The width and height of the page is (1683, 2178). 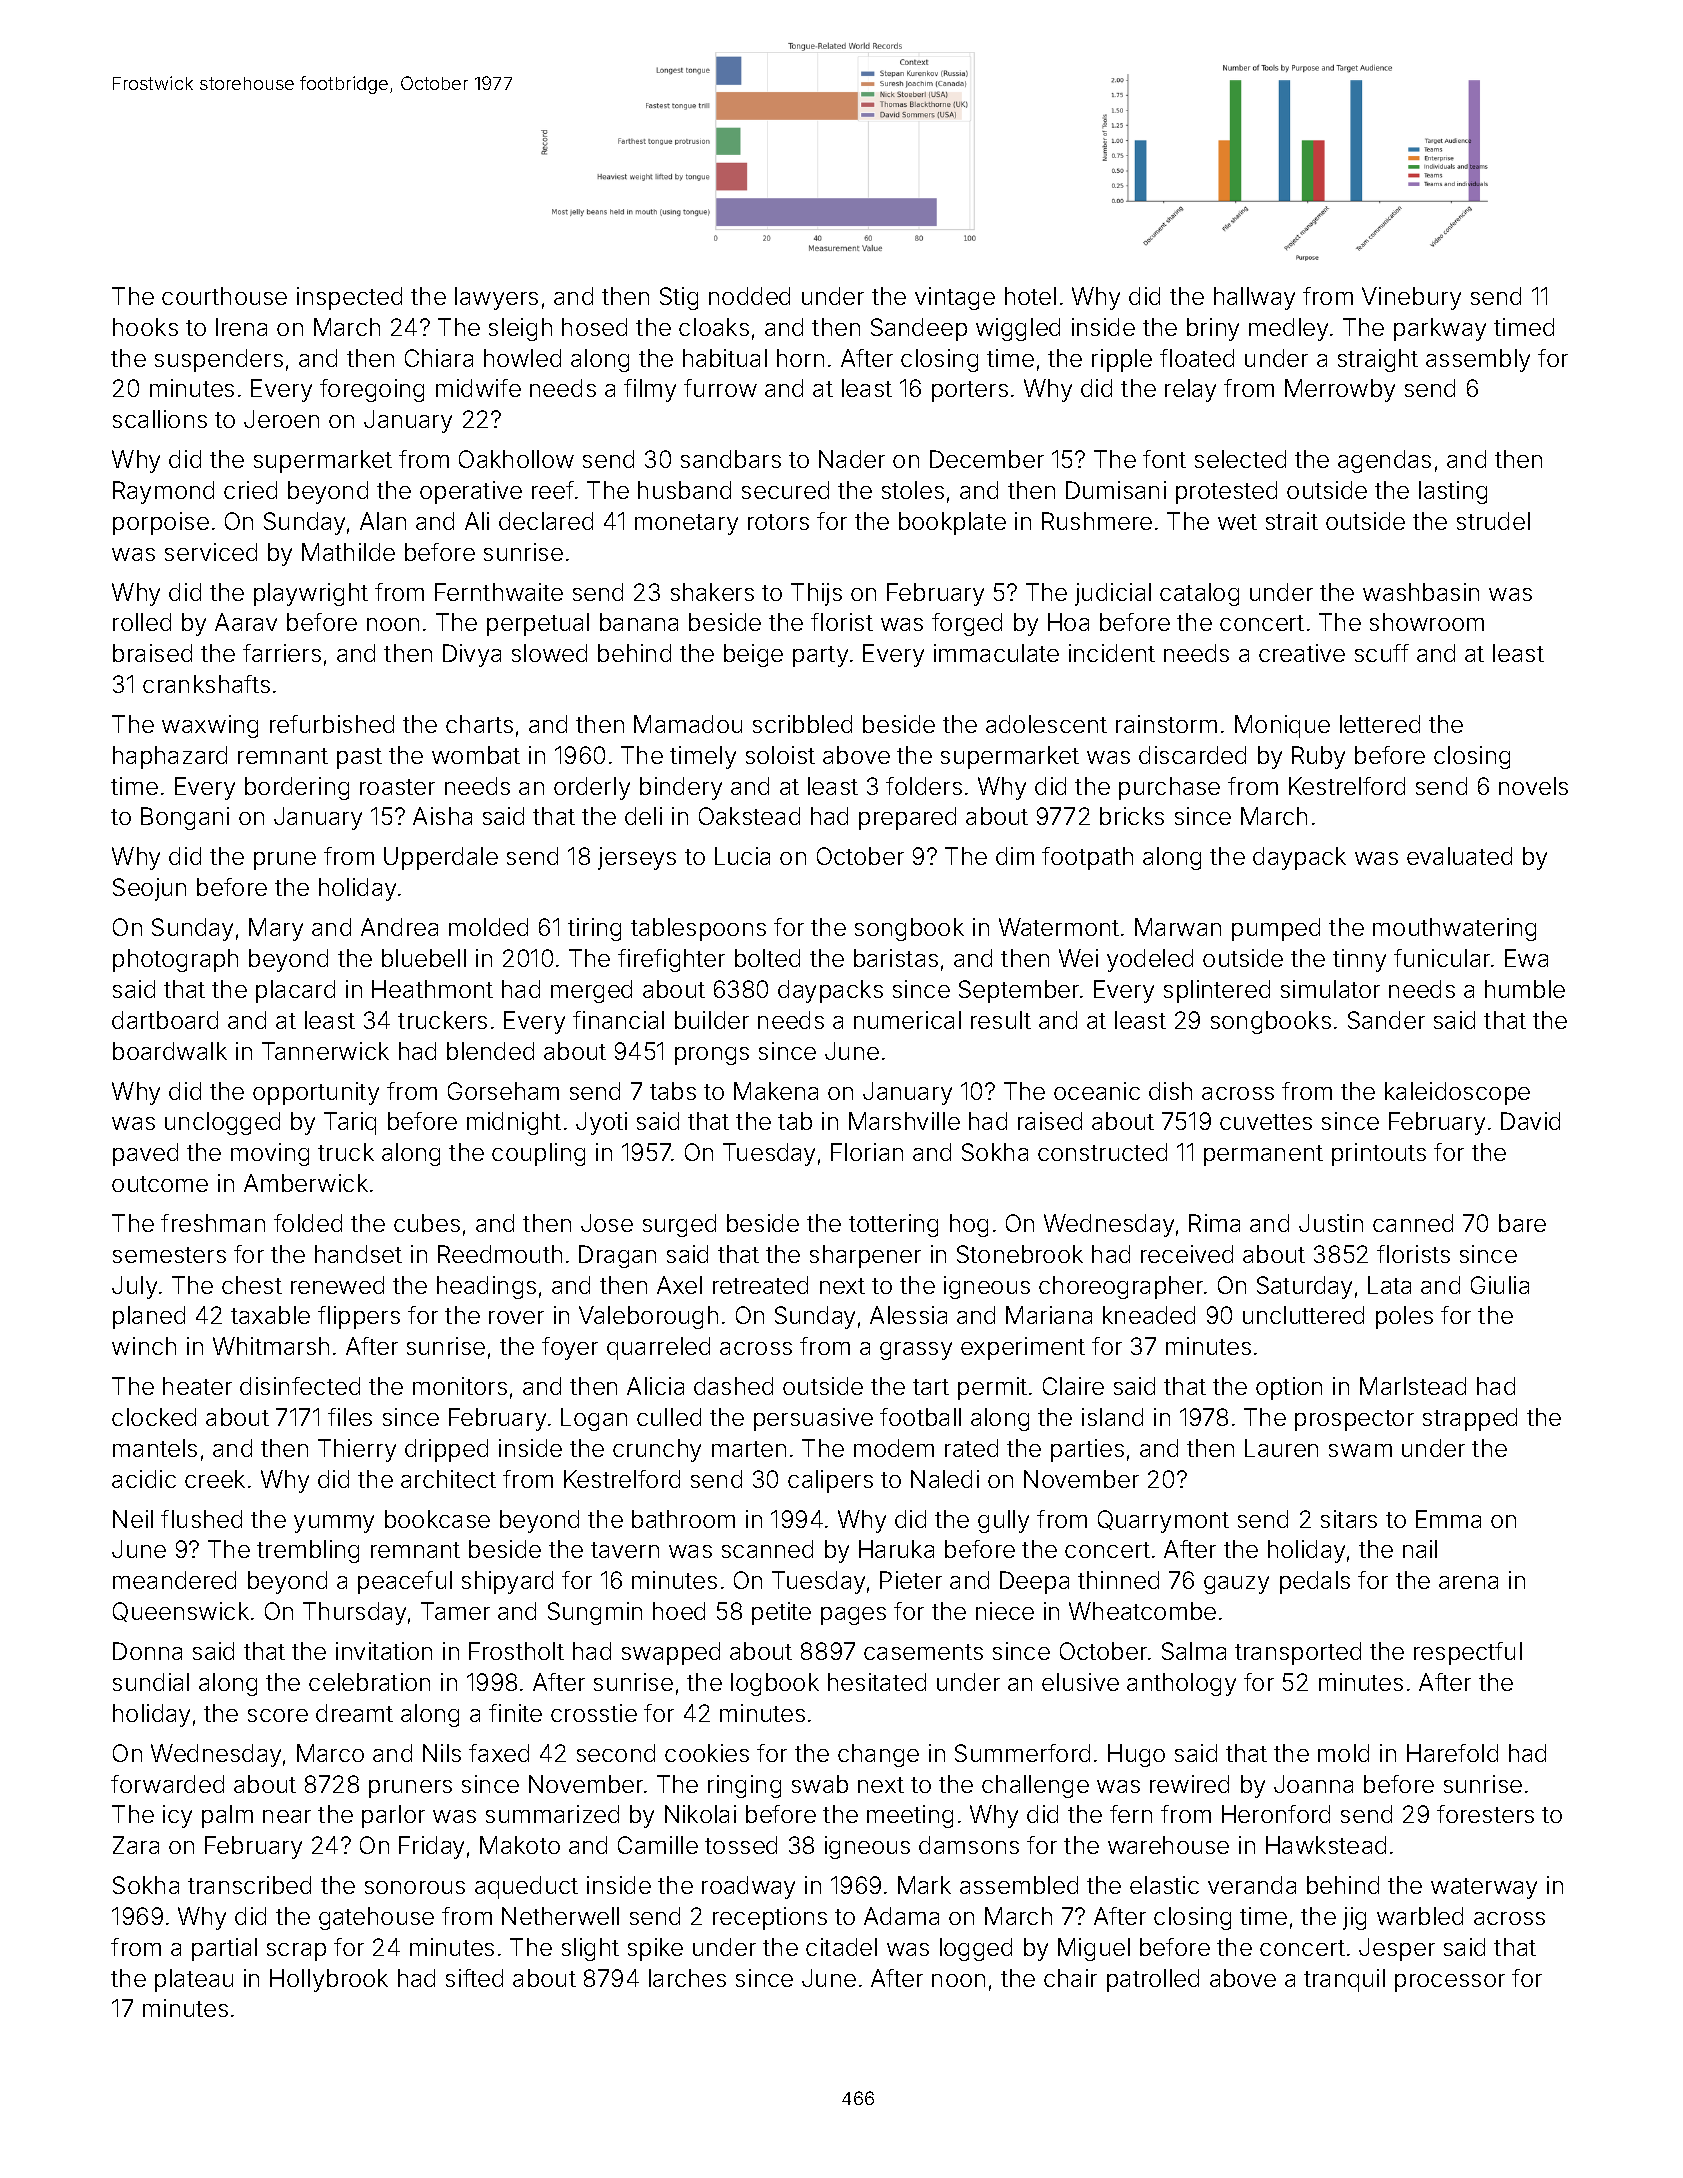 What do you see at coordinates (1421, 592) in the page?
I see `washbasin` at bounding box center [1421, 592].
